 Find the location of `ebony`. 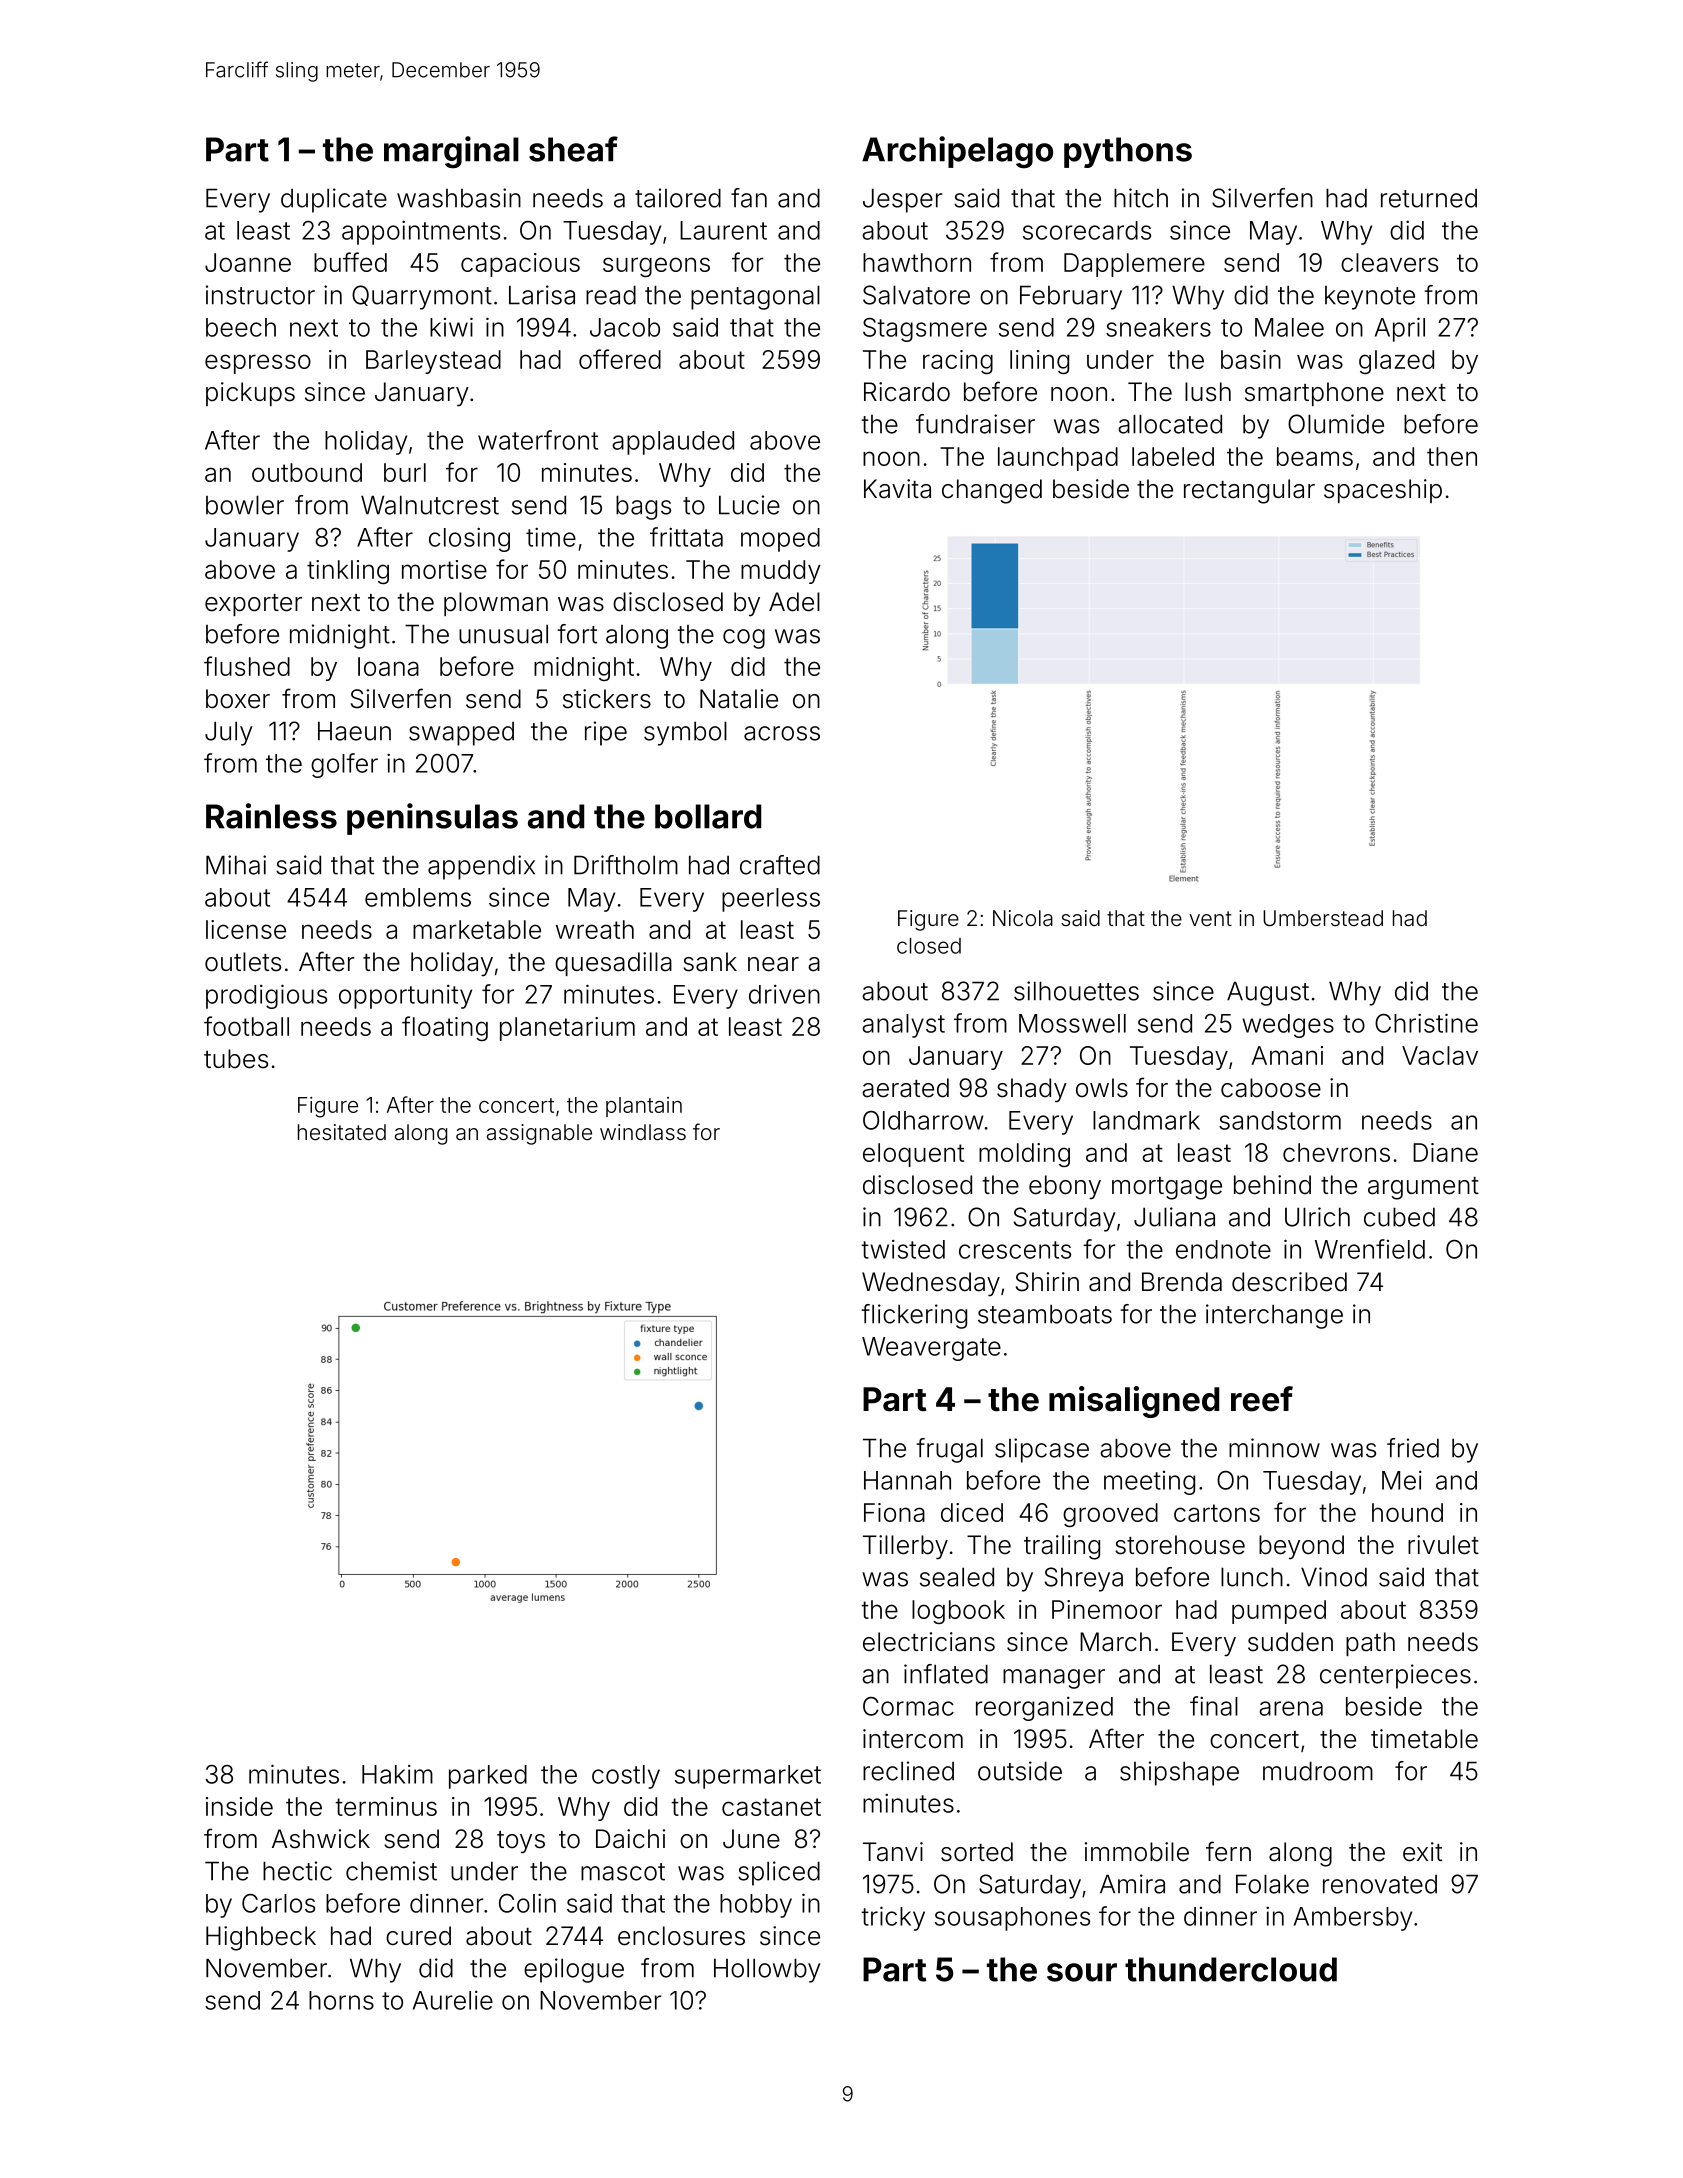

ebony is located at coordinates (1065, 1187).
